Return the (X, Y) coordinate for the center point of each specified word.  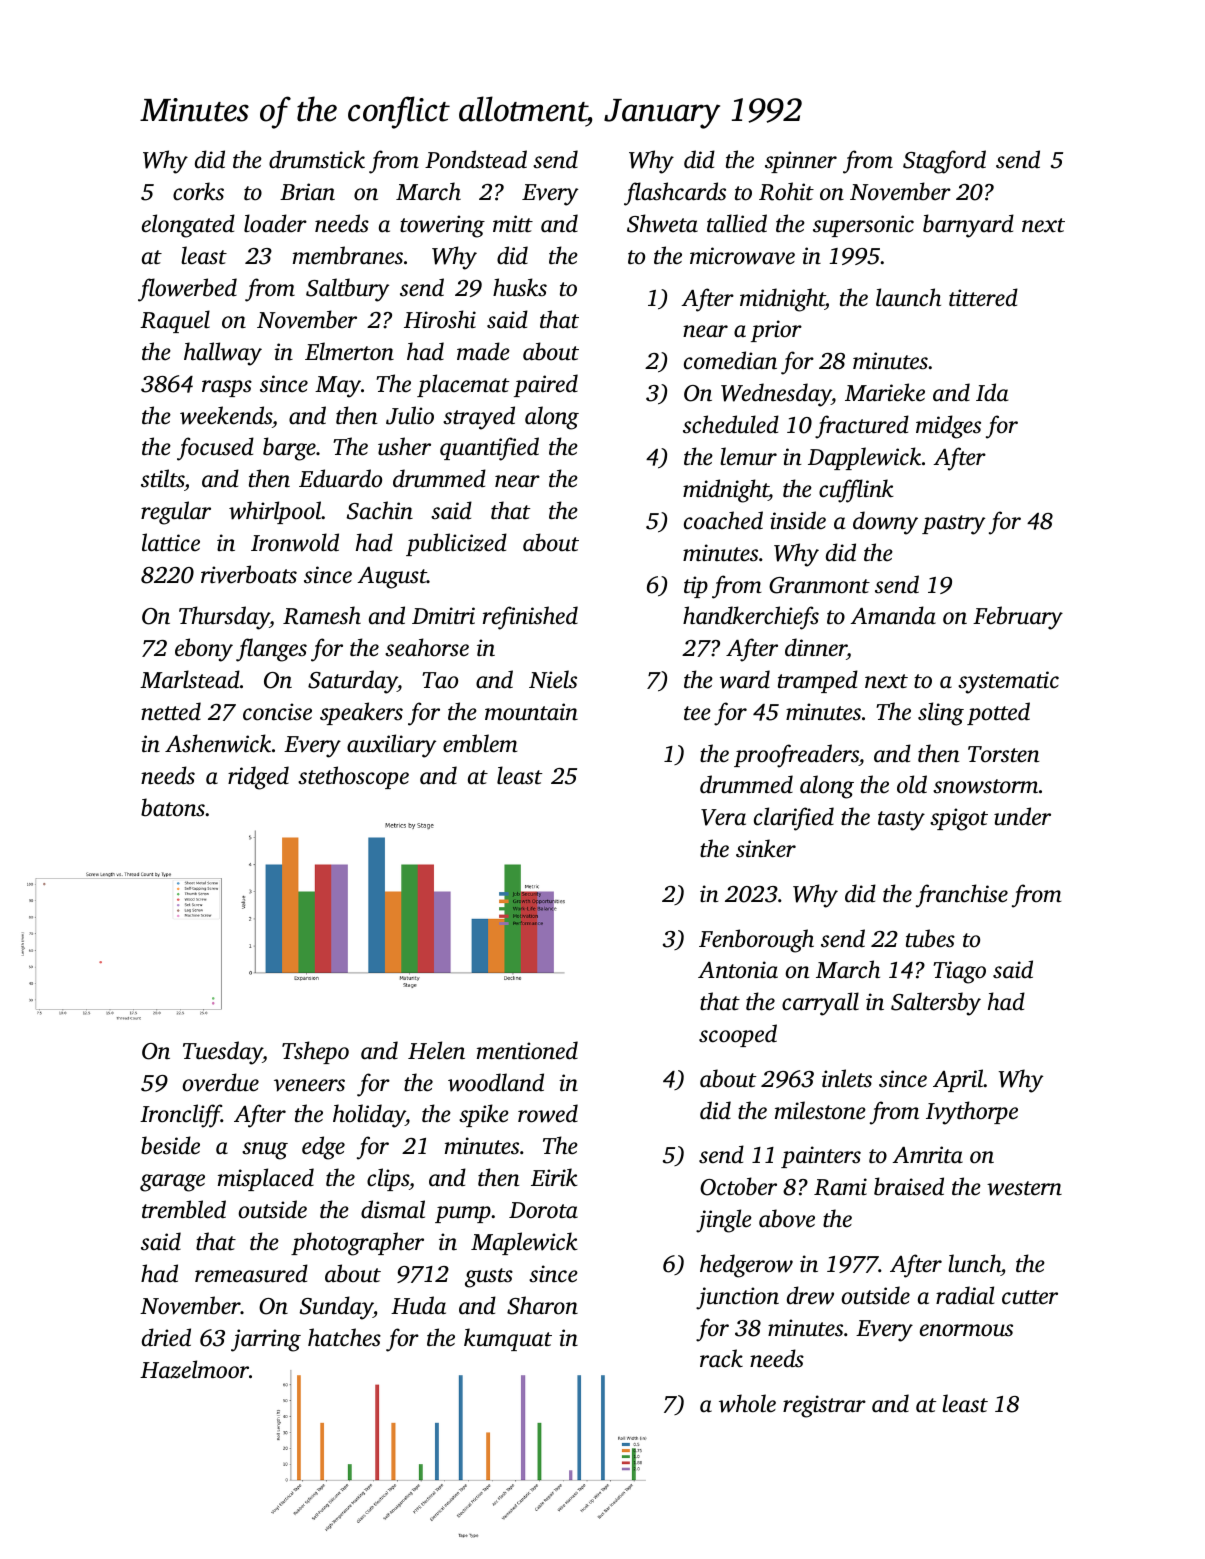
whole (747, 1403)
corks (198, 191)
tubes (930, 938)
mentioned (527, 1050)
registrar (824, 1406)
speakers (361, 713)
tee (697, 713)
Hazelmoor (194, 1369)
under (1022, 816)
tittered (983, 297)
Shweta (662, 223)
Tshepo (315, 1052)
